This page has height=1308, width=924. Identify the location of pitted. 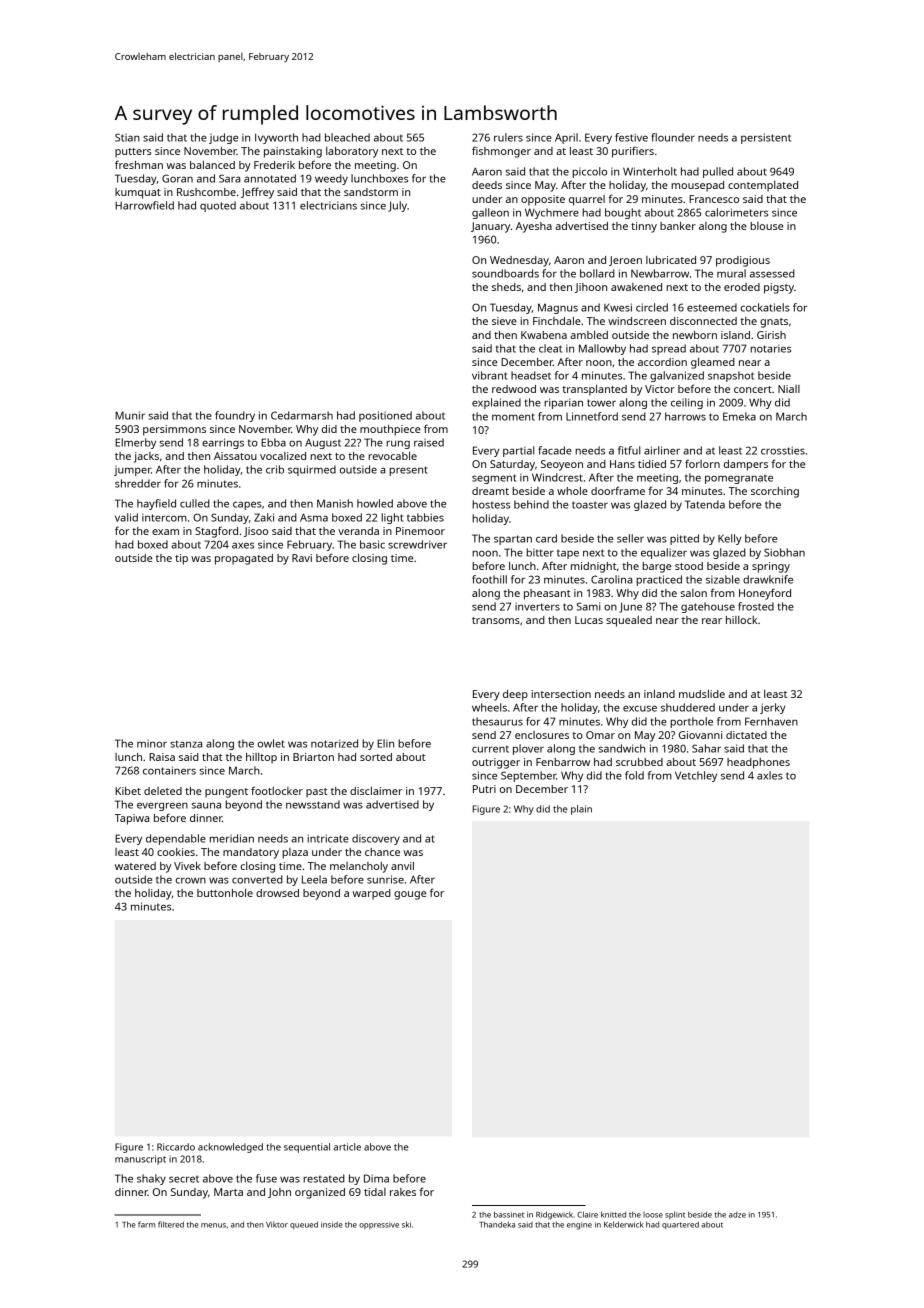
(684, 539).
